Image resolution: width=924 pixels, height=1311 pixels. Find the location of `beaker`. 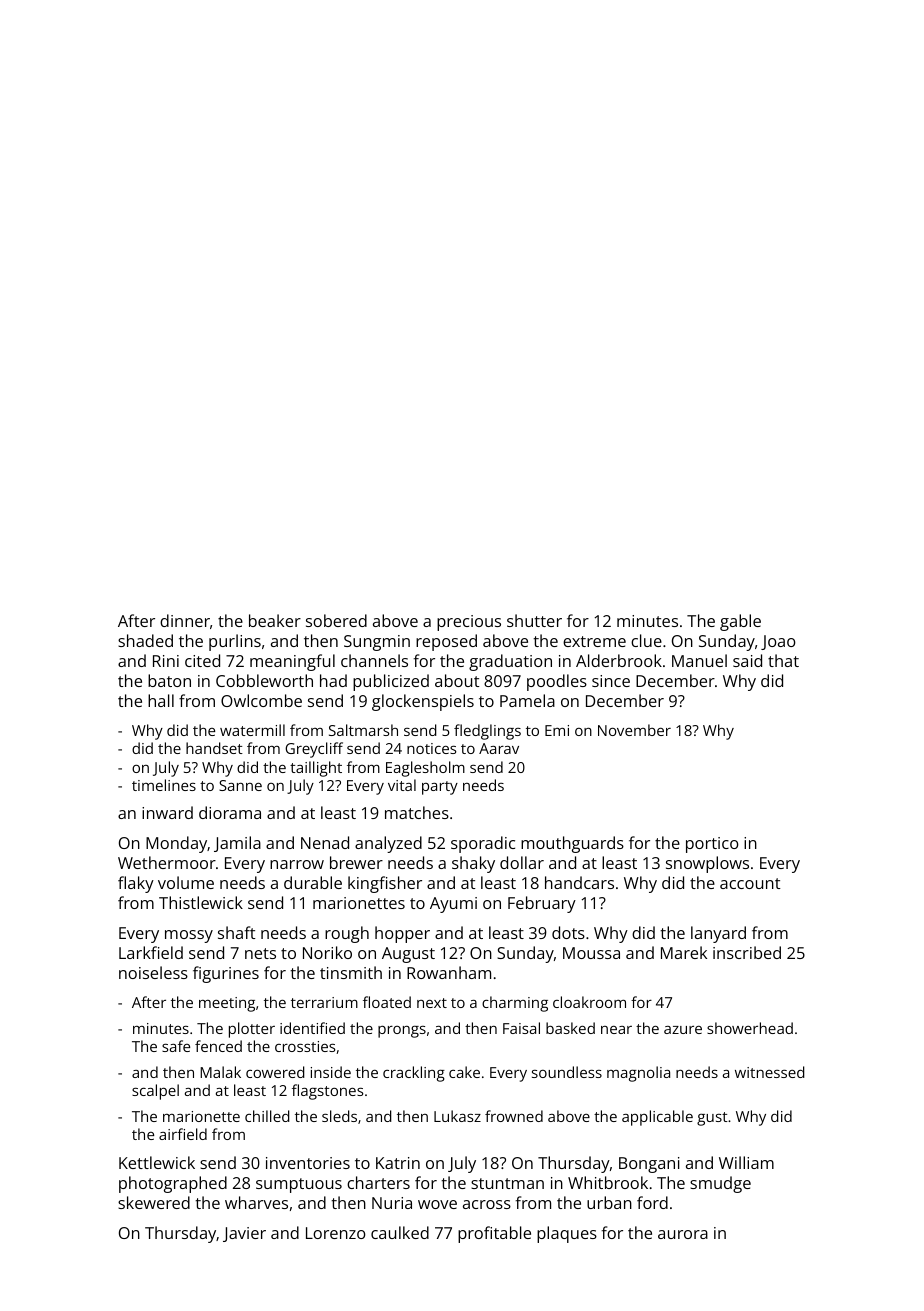

beaker is located at coordinates (275, 620).
